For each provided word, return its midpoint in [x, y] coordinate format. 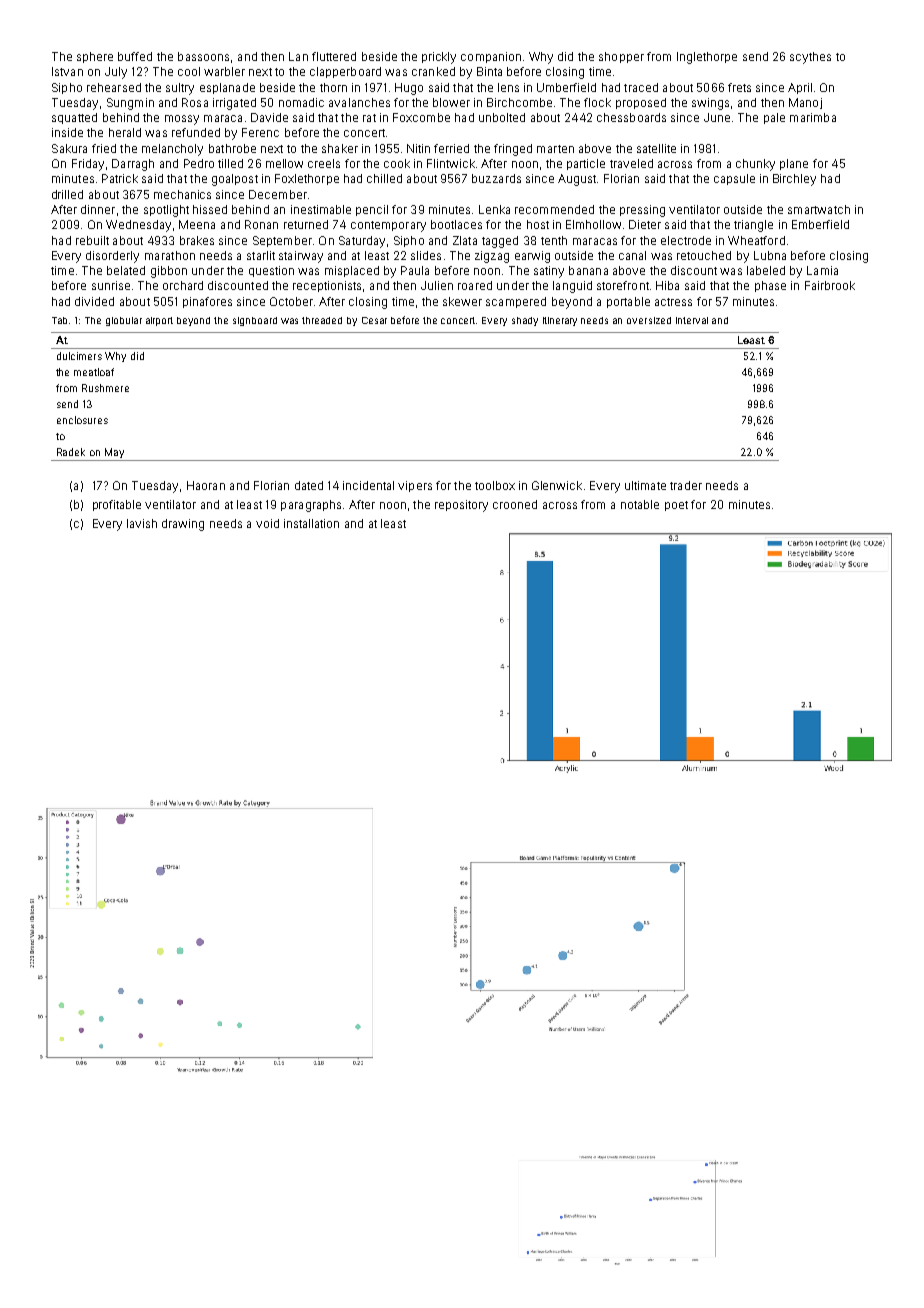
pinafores [207, 302]
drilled [67, 194]
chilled [384, 178]
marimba [813, 117]
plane [794, 164]
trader [686, 485]
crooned [515, 504]
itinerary [560, 321]
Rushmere [105, 388]
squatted [74, 118]
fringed [513, 150]
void [267, 523]
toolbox [495, 485]
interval [692, 320]
